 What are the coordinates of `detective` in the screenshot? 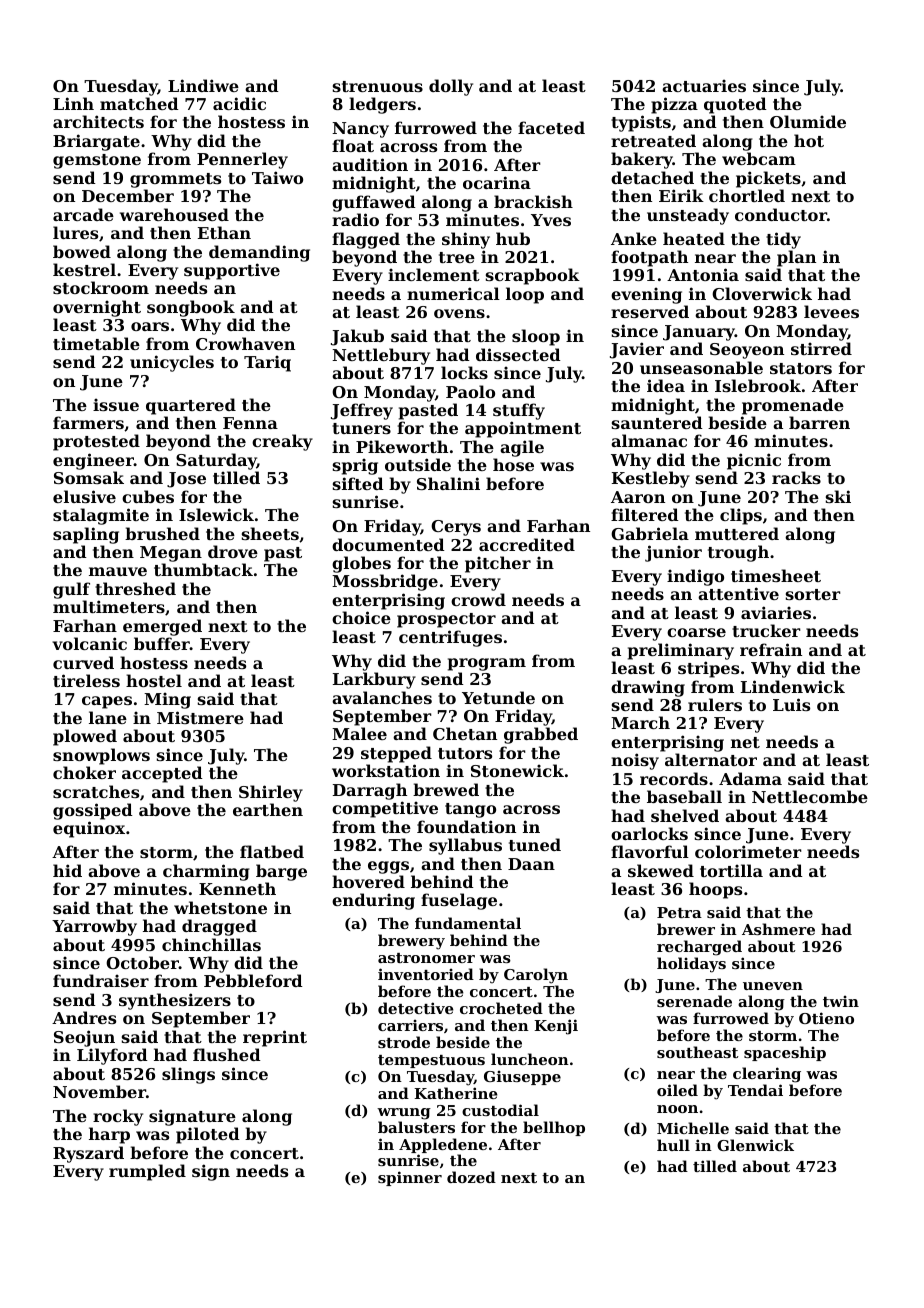 It's located at (416, 1008).
